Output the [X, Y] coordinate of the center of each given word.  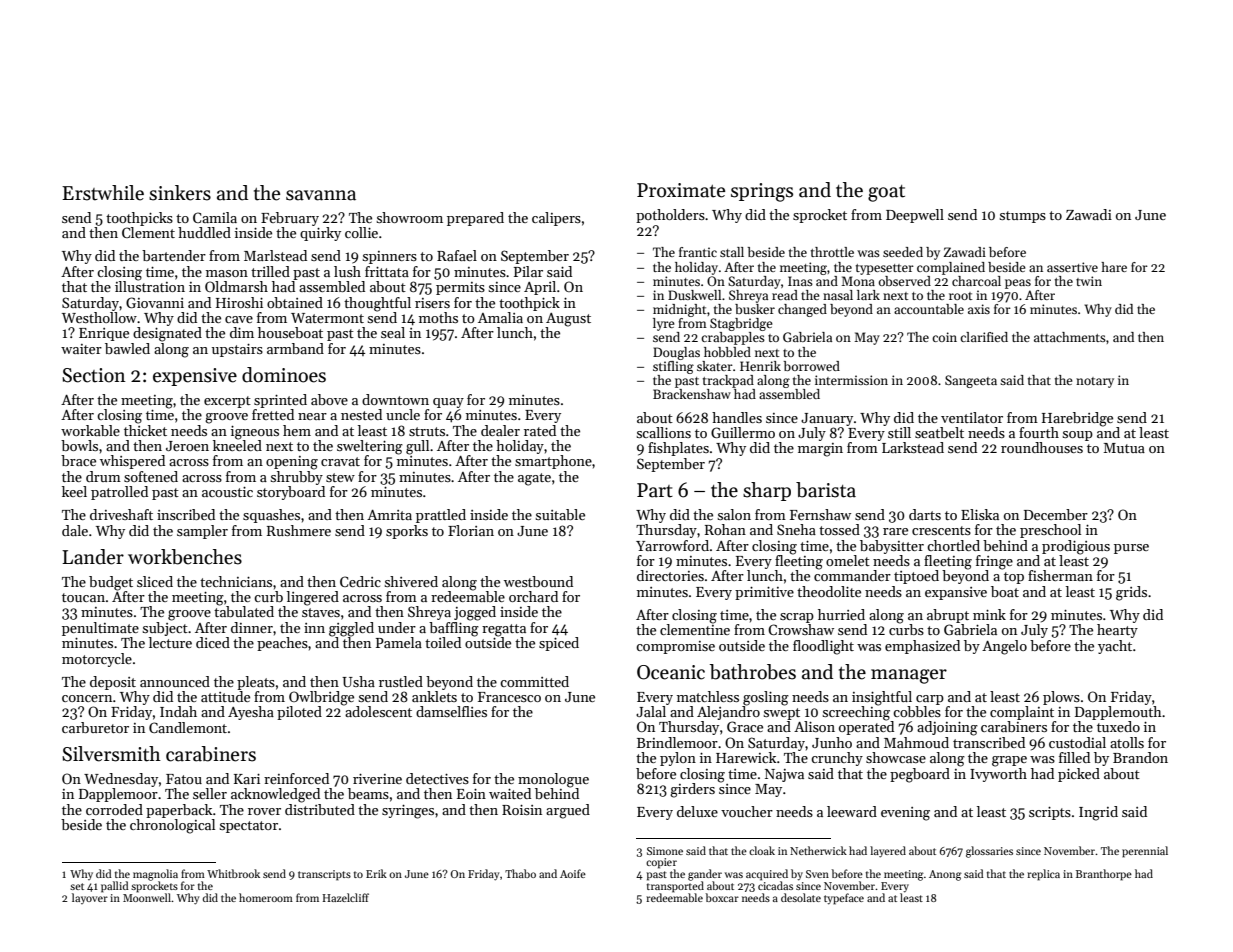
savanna [321, 195]
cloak [762, 850]
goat [886, 193]
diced [213, 642]
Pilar [528, 271]
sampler [202, 532]
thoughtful [377, 304]
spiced [559, 644]
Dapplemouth [1118, 713]
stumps [1023, 217]
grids [1131, 593]
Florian [471, 530]
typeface [844, 899]
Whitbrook [233, 873]
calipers [556, 219]
